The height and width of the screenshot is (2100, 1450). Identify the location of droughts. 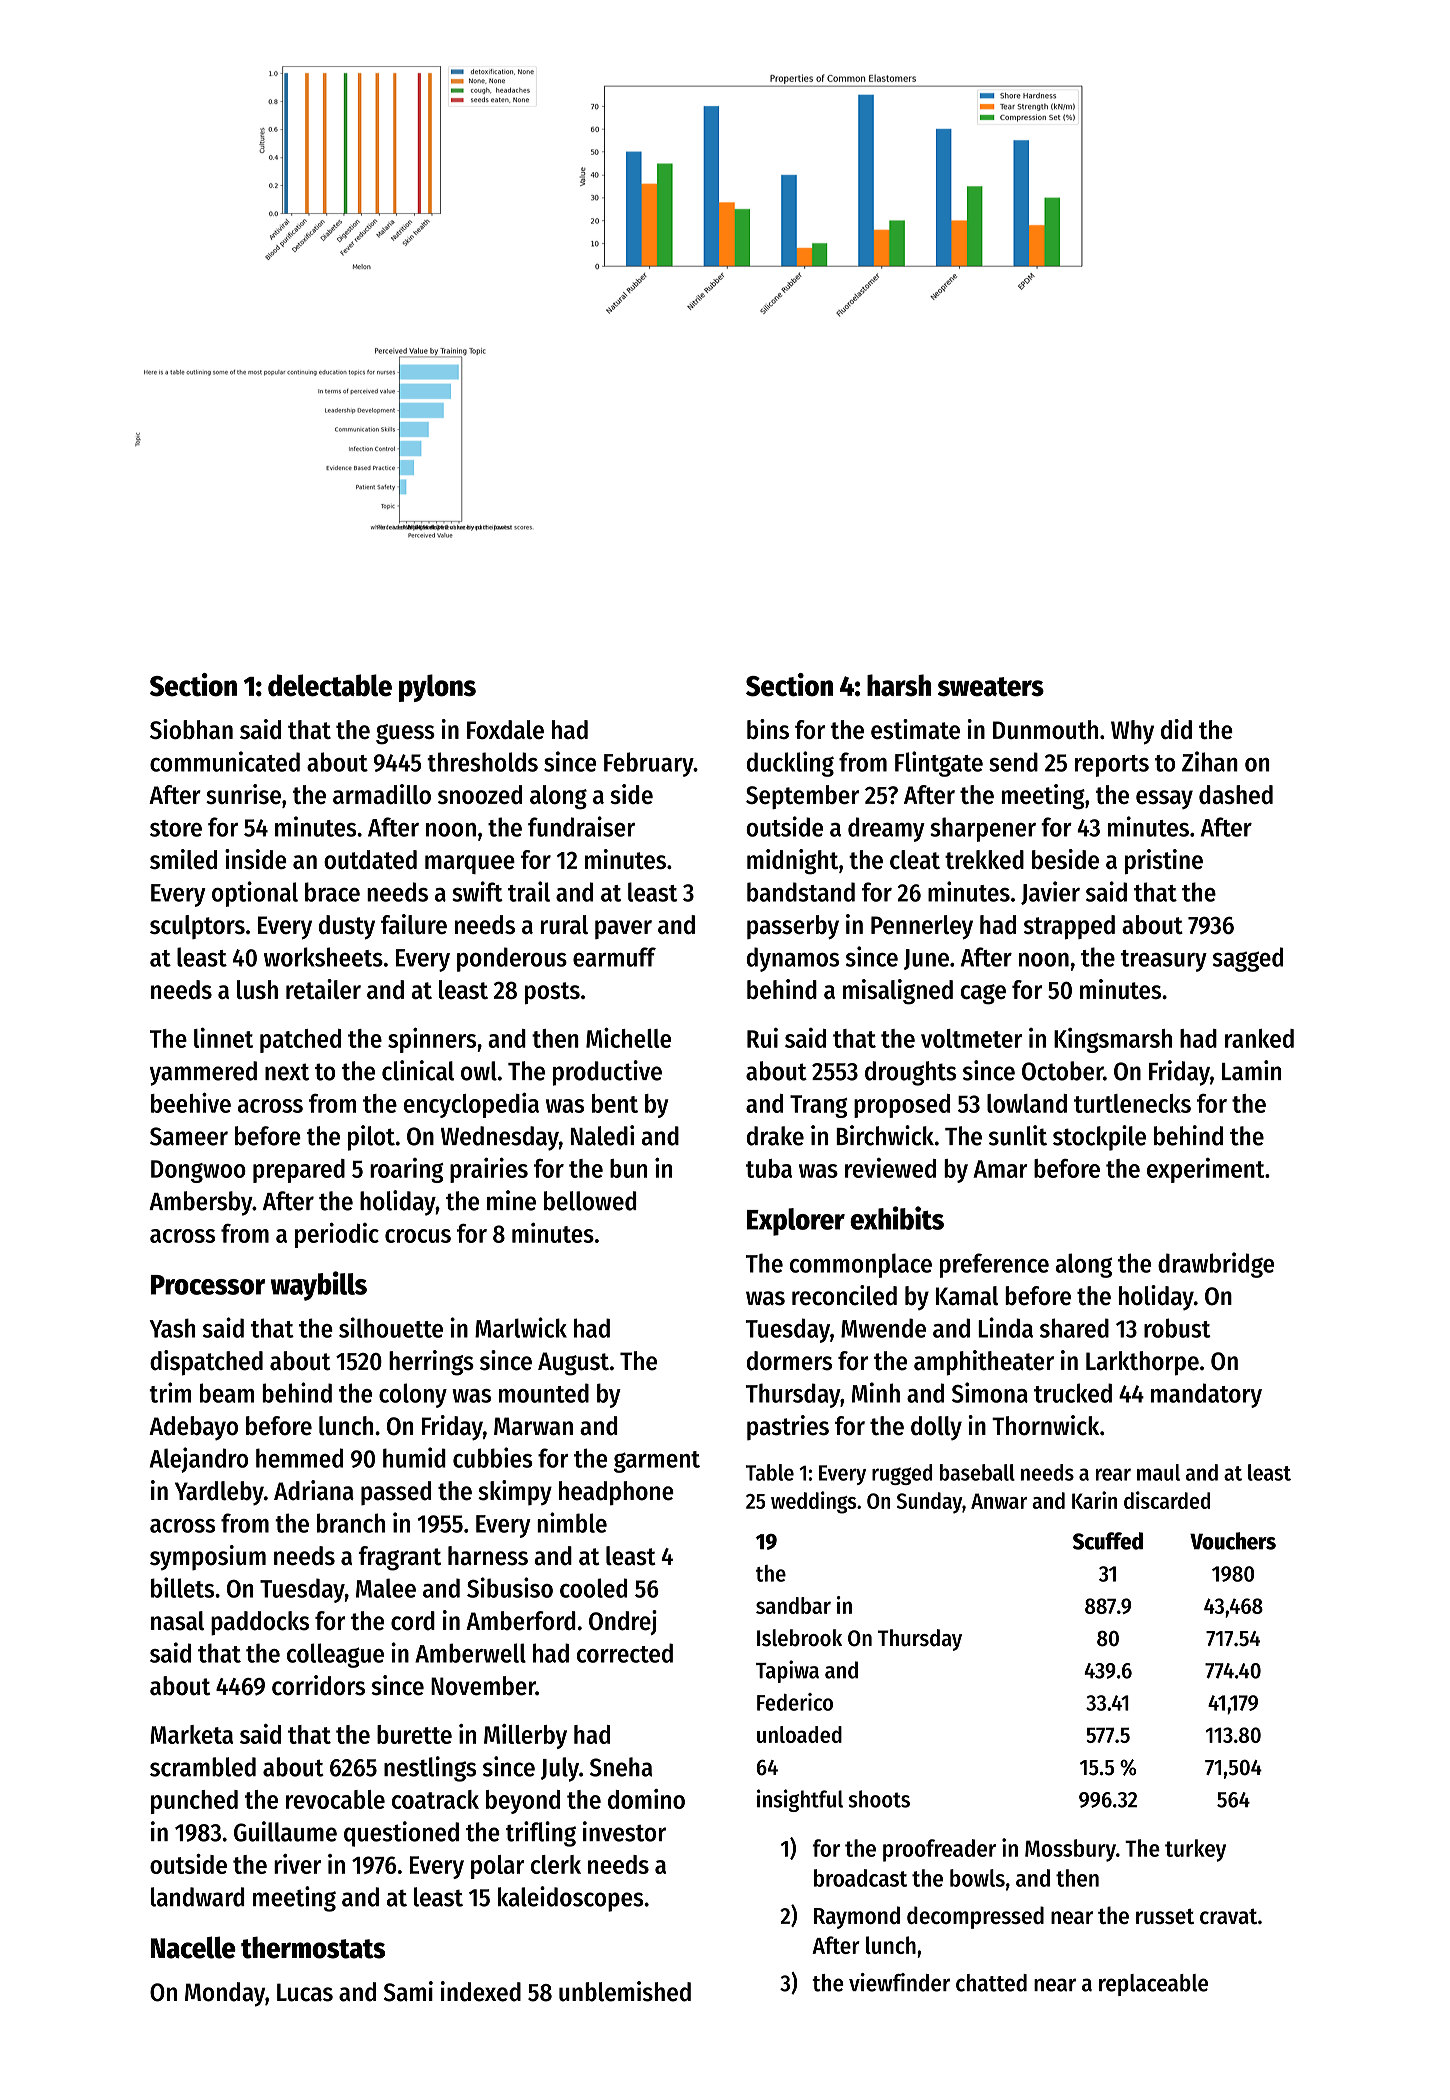
(910, 1073).
